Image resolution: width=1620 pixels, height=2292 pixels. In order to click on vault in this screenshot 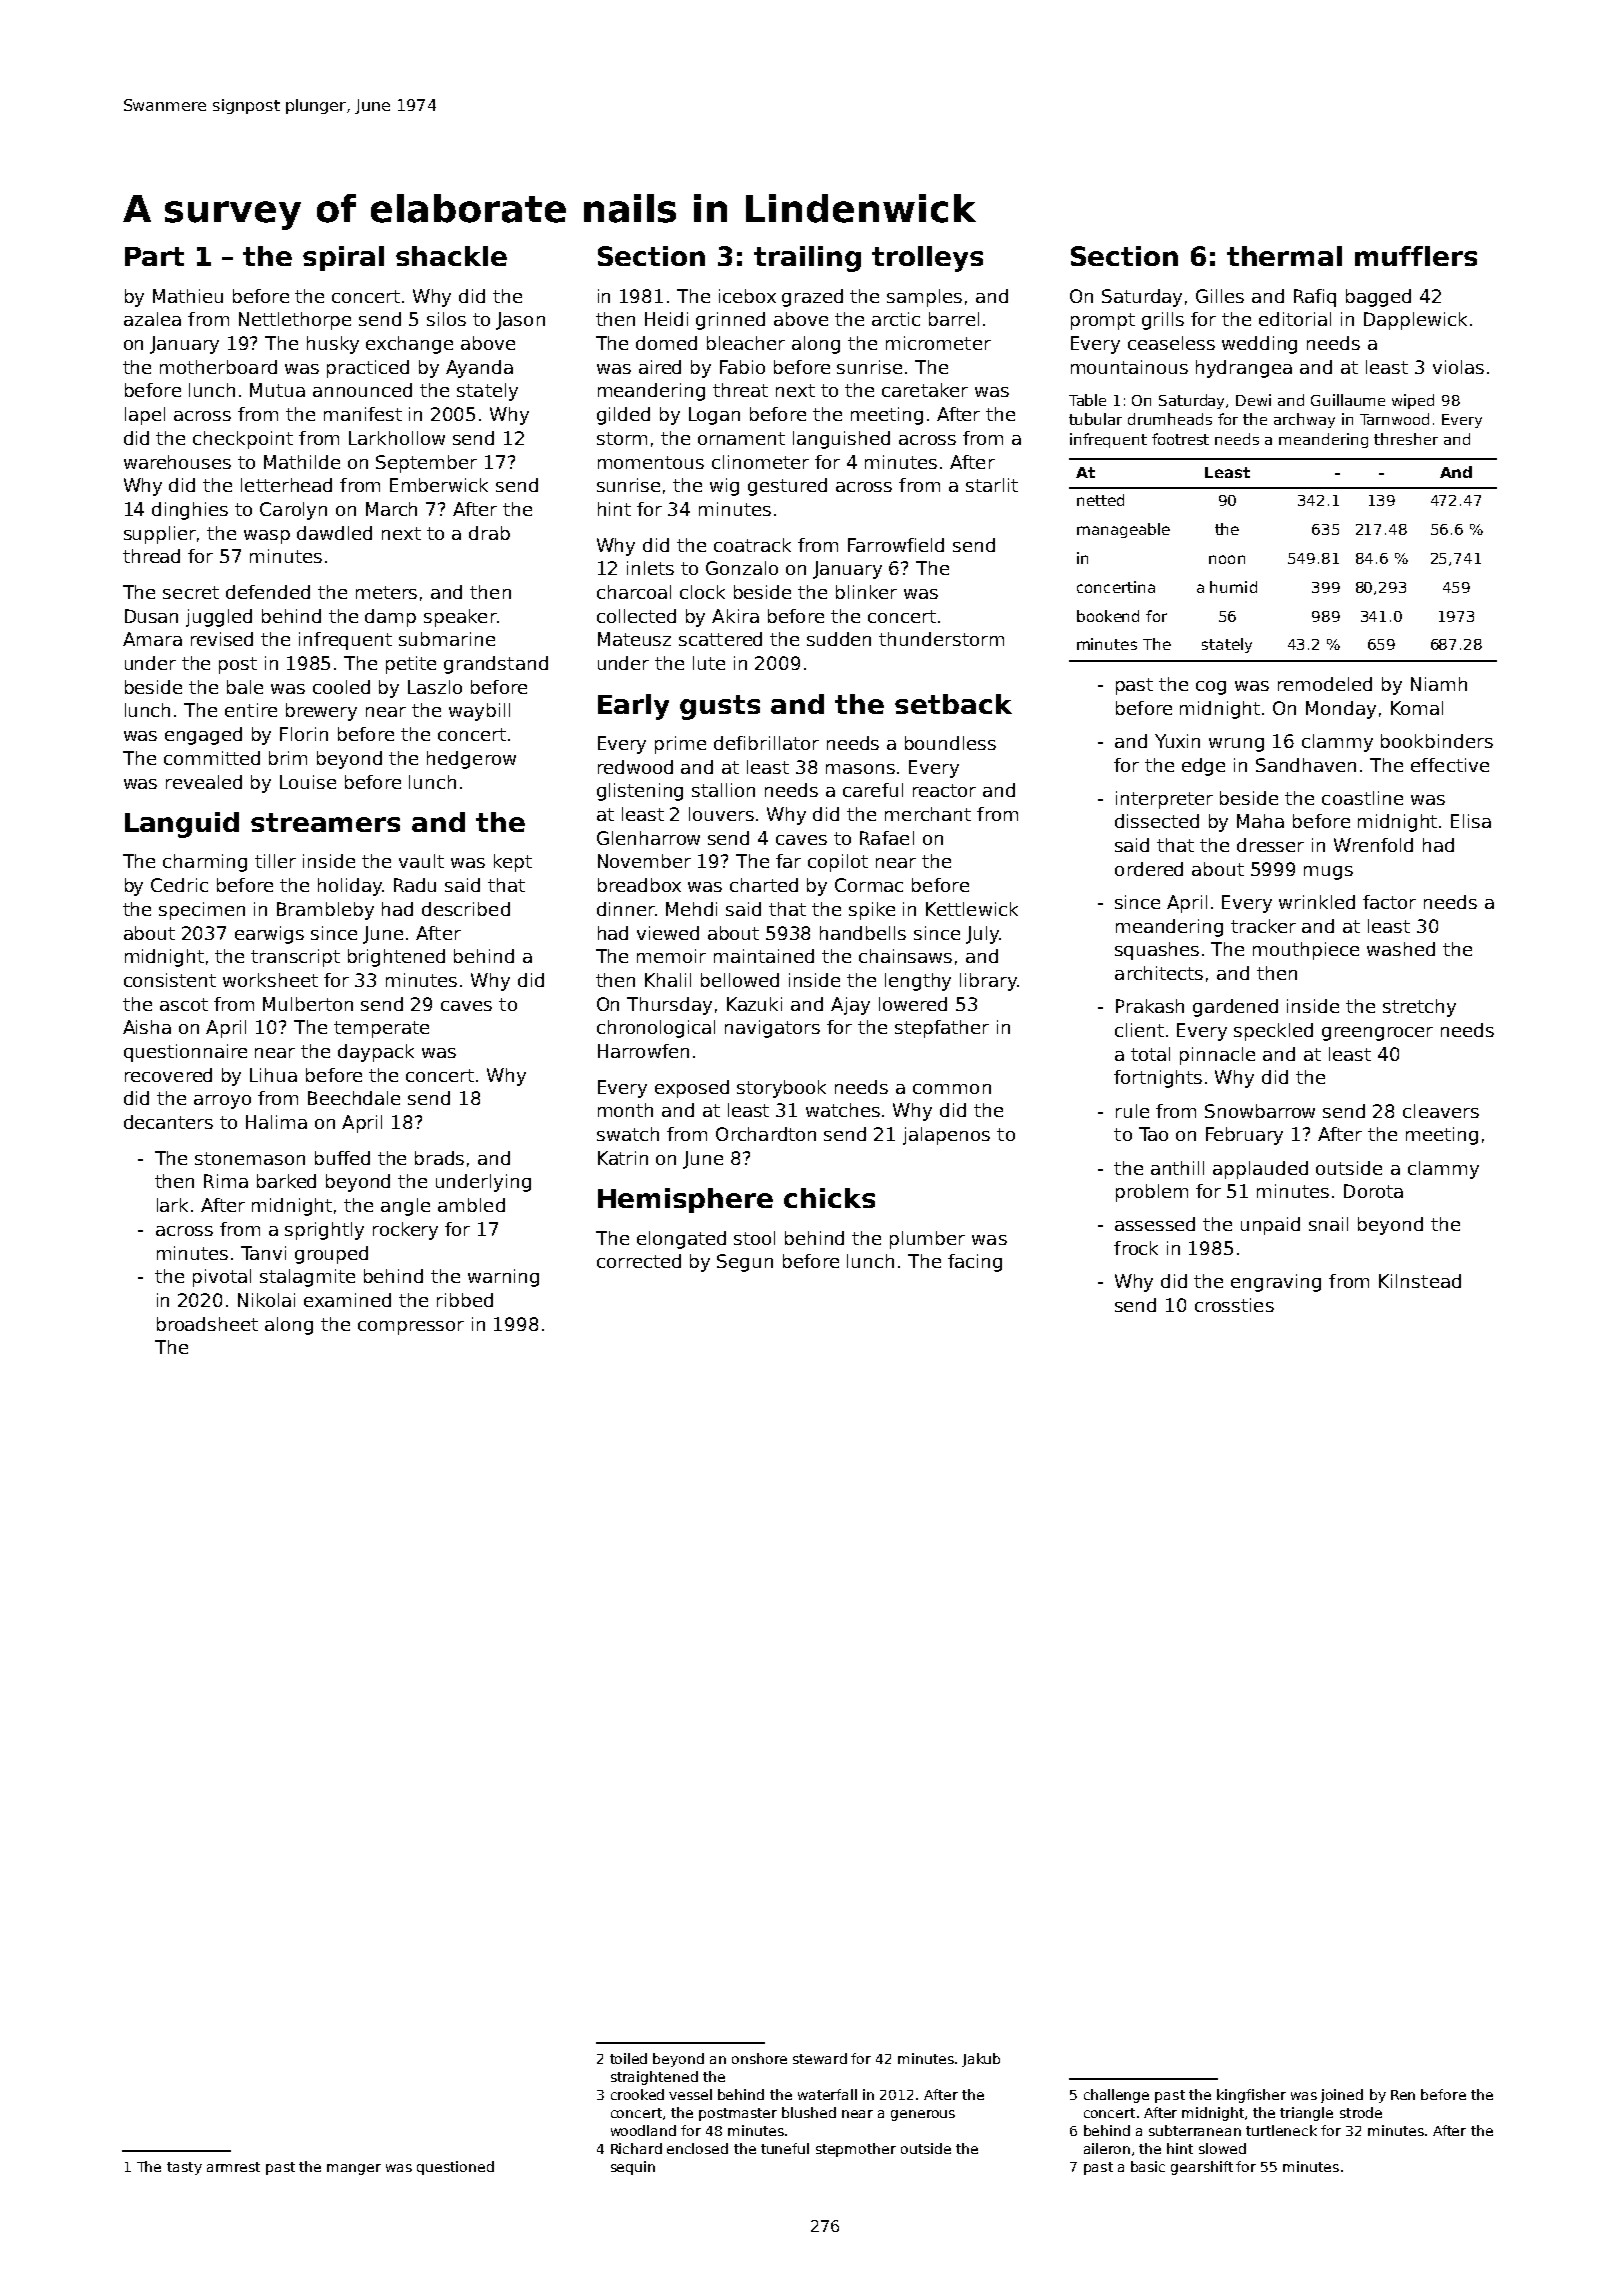, I will do `click(421, 861)`.
